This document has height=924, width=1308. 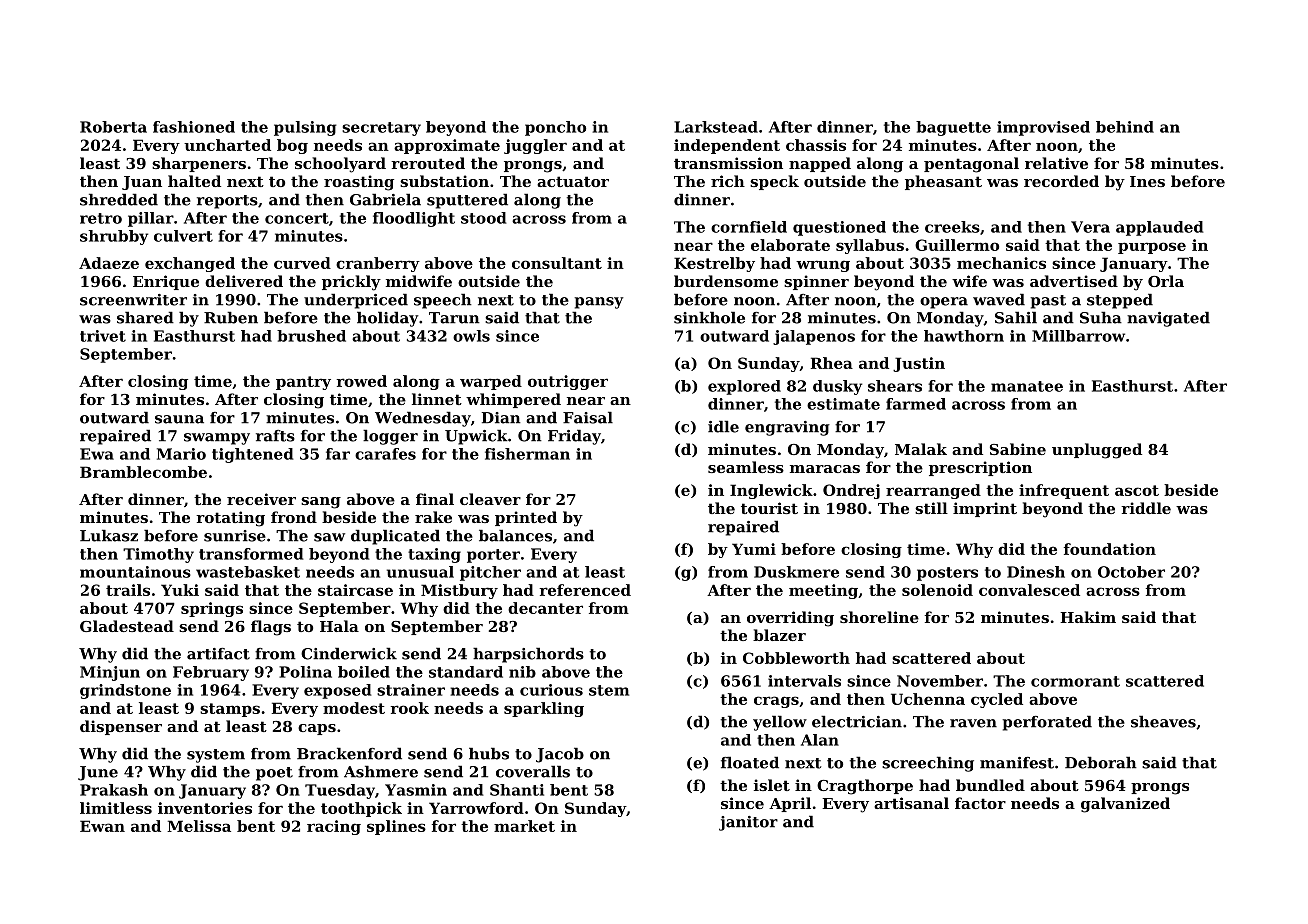 What do you see at coordinates (555, 128) in the document?
I see `poncho` at bounding box center [555, 128].
